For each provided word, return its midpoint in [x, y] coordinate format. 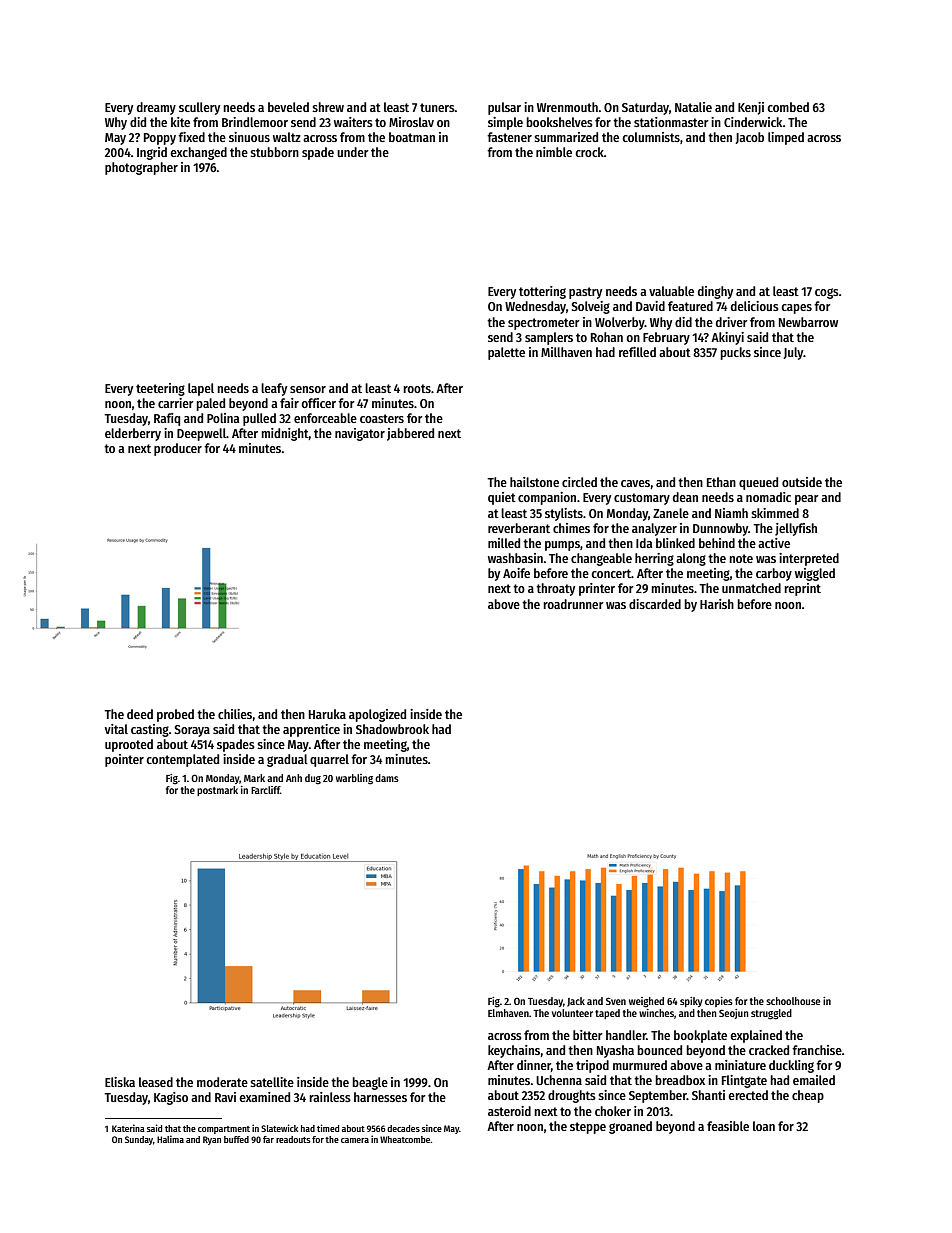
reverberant [519, 528]
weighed [646, 1002]
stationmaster [671, 122]
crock [589, 152]
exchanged [198, 153]
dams [387, 778]
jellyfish [796, 529]
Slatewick [279, 1128]
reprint [802, 589]
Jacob [749, 138]
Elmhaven [508, 1013]
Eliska [120, 1082]
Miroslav [411, 122]
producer [178, 449]
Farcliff [265, 790]
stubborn [274, 152]
